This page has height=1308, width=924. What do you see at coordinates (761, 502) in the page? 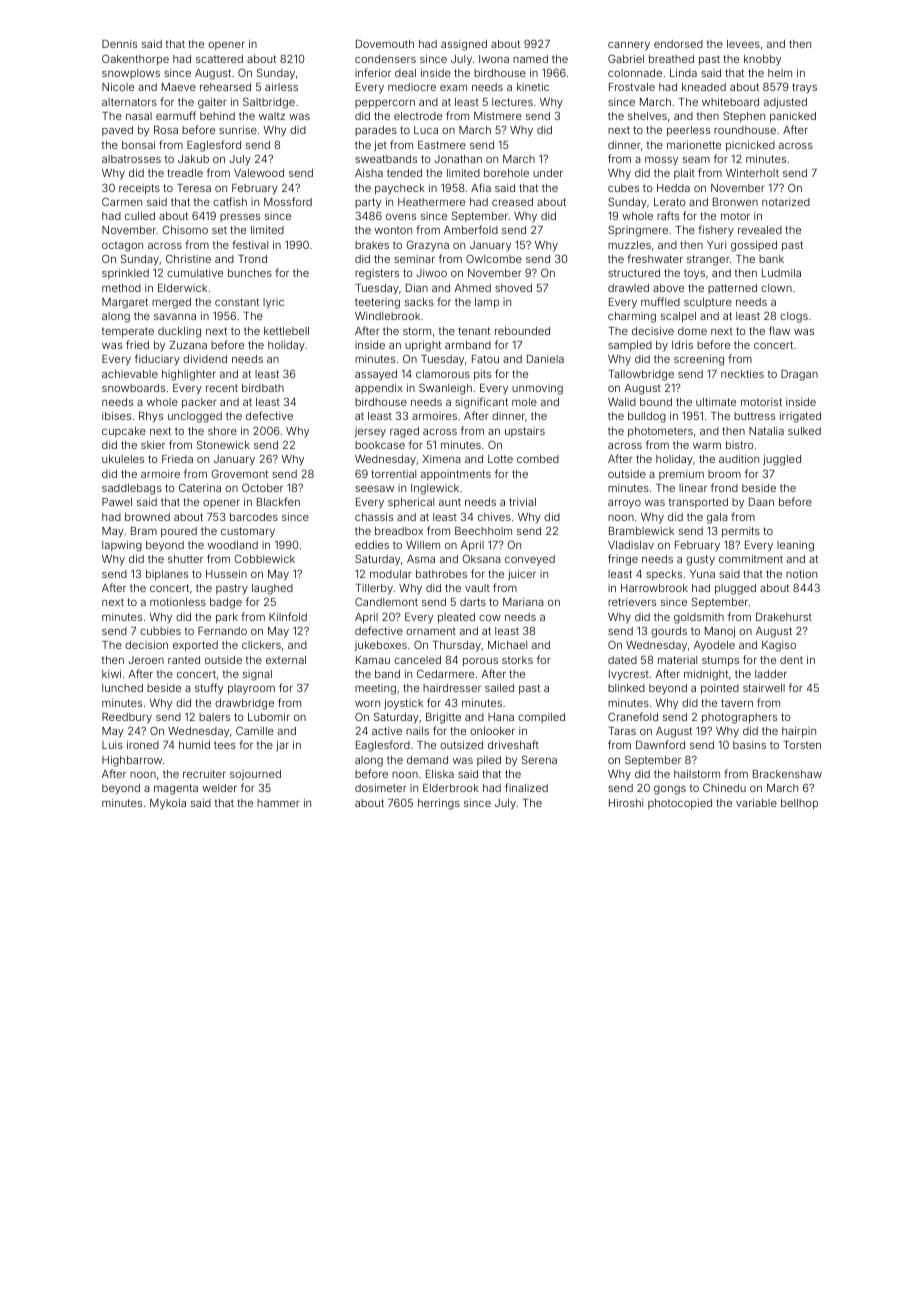
I see `Daan` at bounding box center [761, 502].
